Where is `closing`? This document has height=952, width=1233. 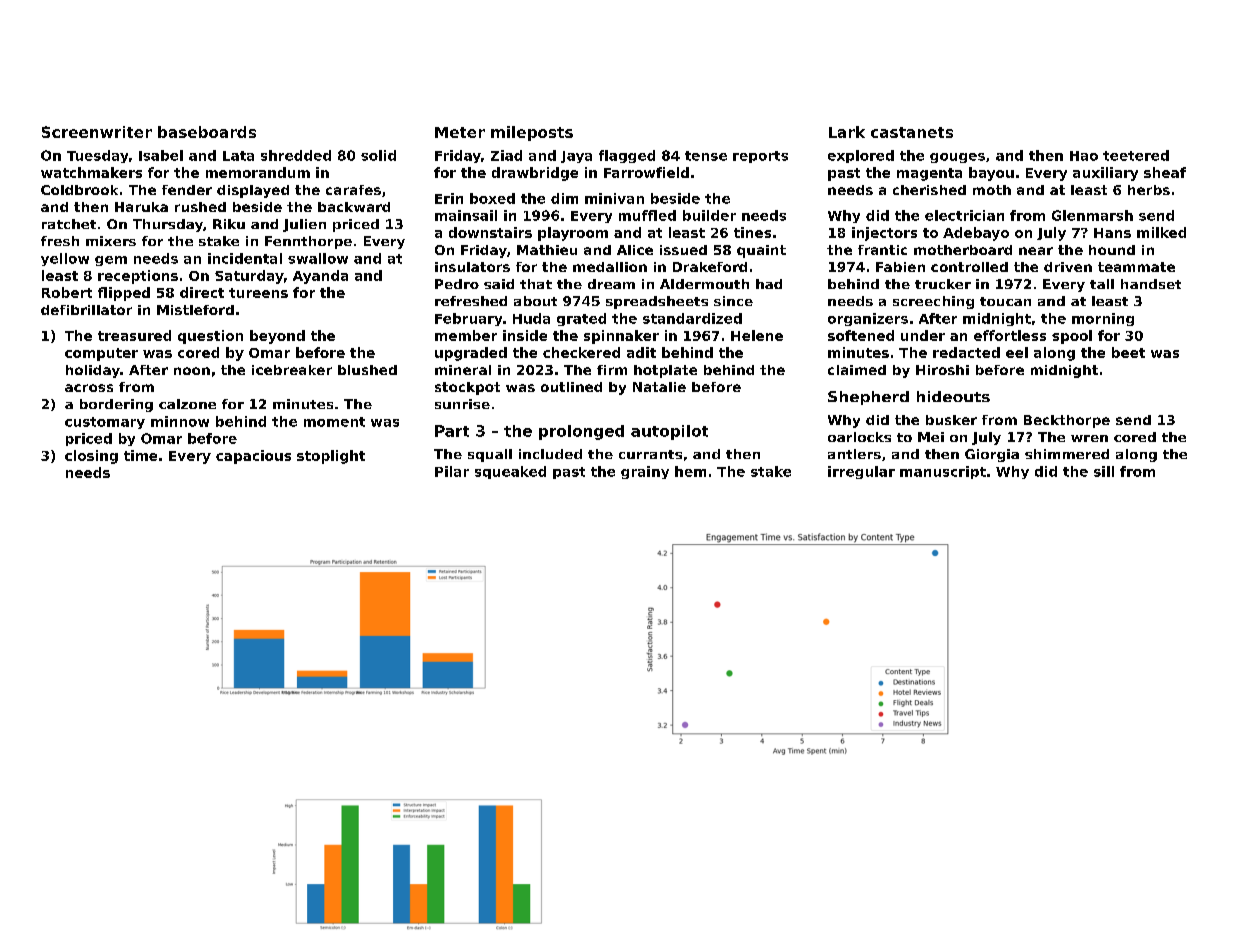
closing is located at coordinates (91, 457).
